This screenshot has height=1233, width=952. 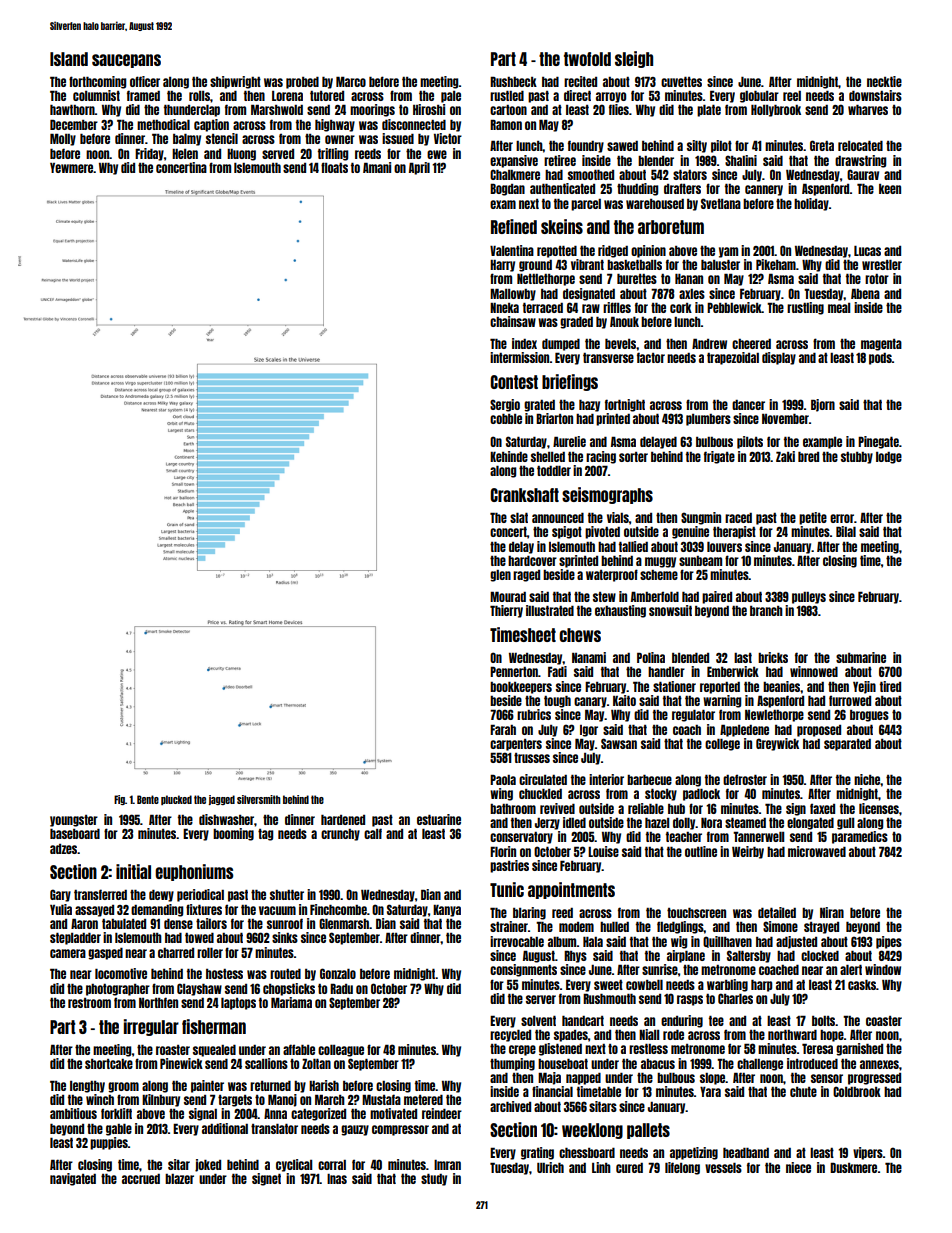 What do you see at coordinates (505, 405) in the screenshot?
I see `Sergio` at bounding box center [505, 405].
